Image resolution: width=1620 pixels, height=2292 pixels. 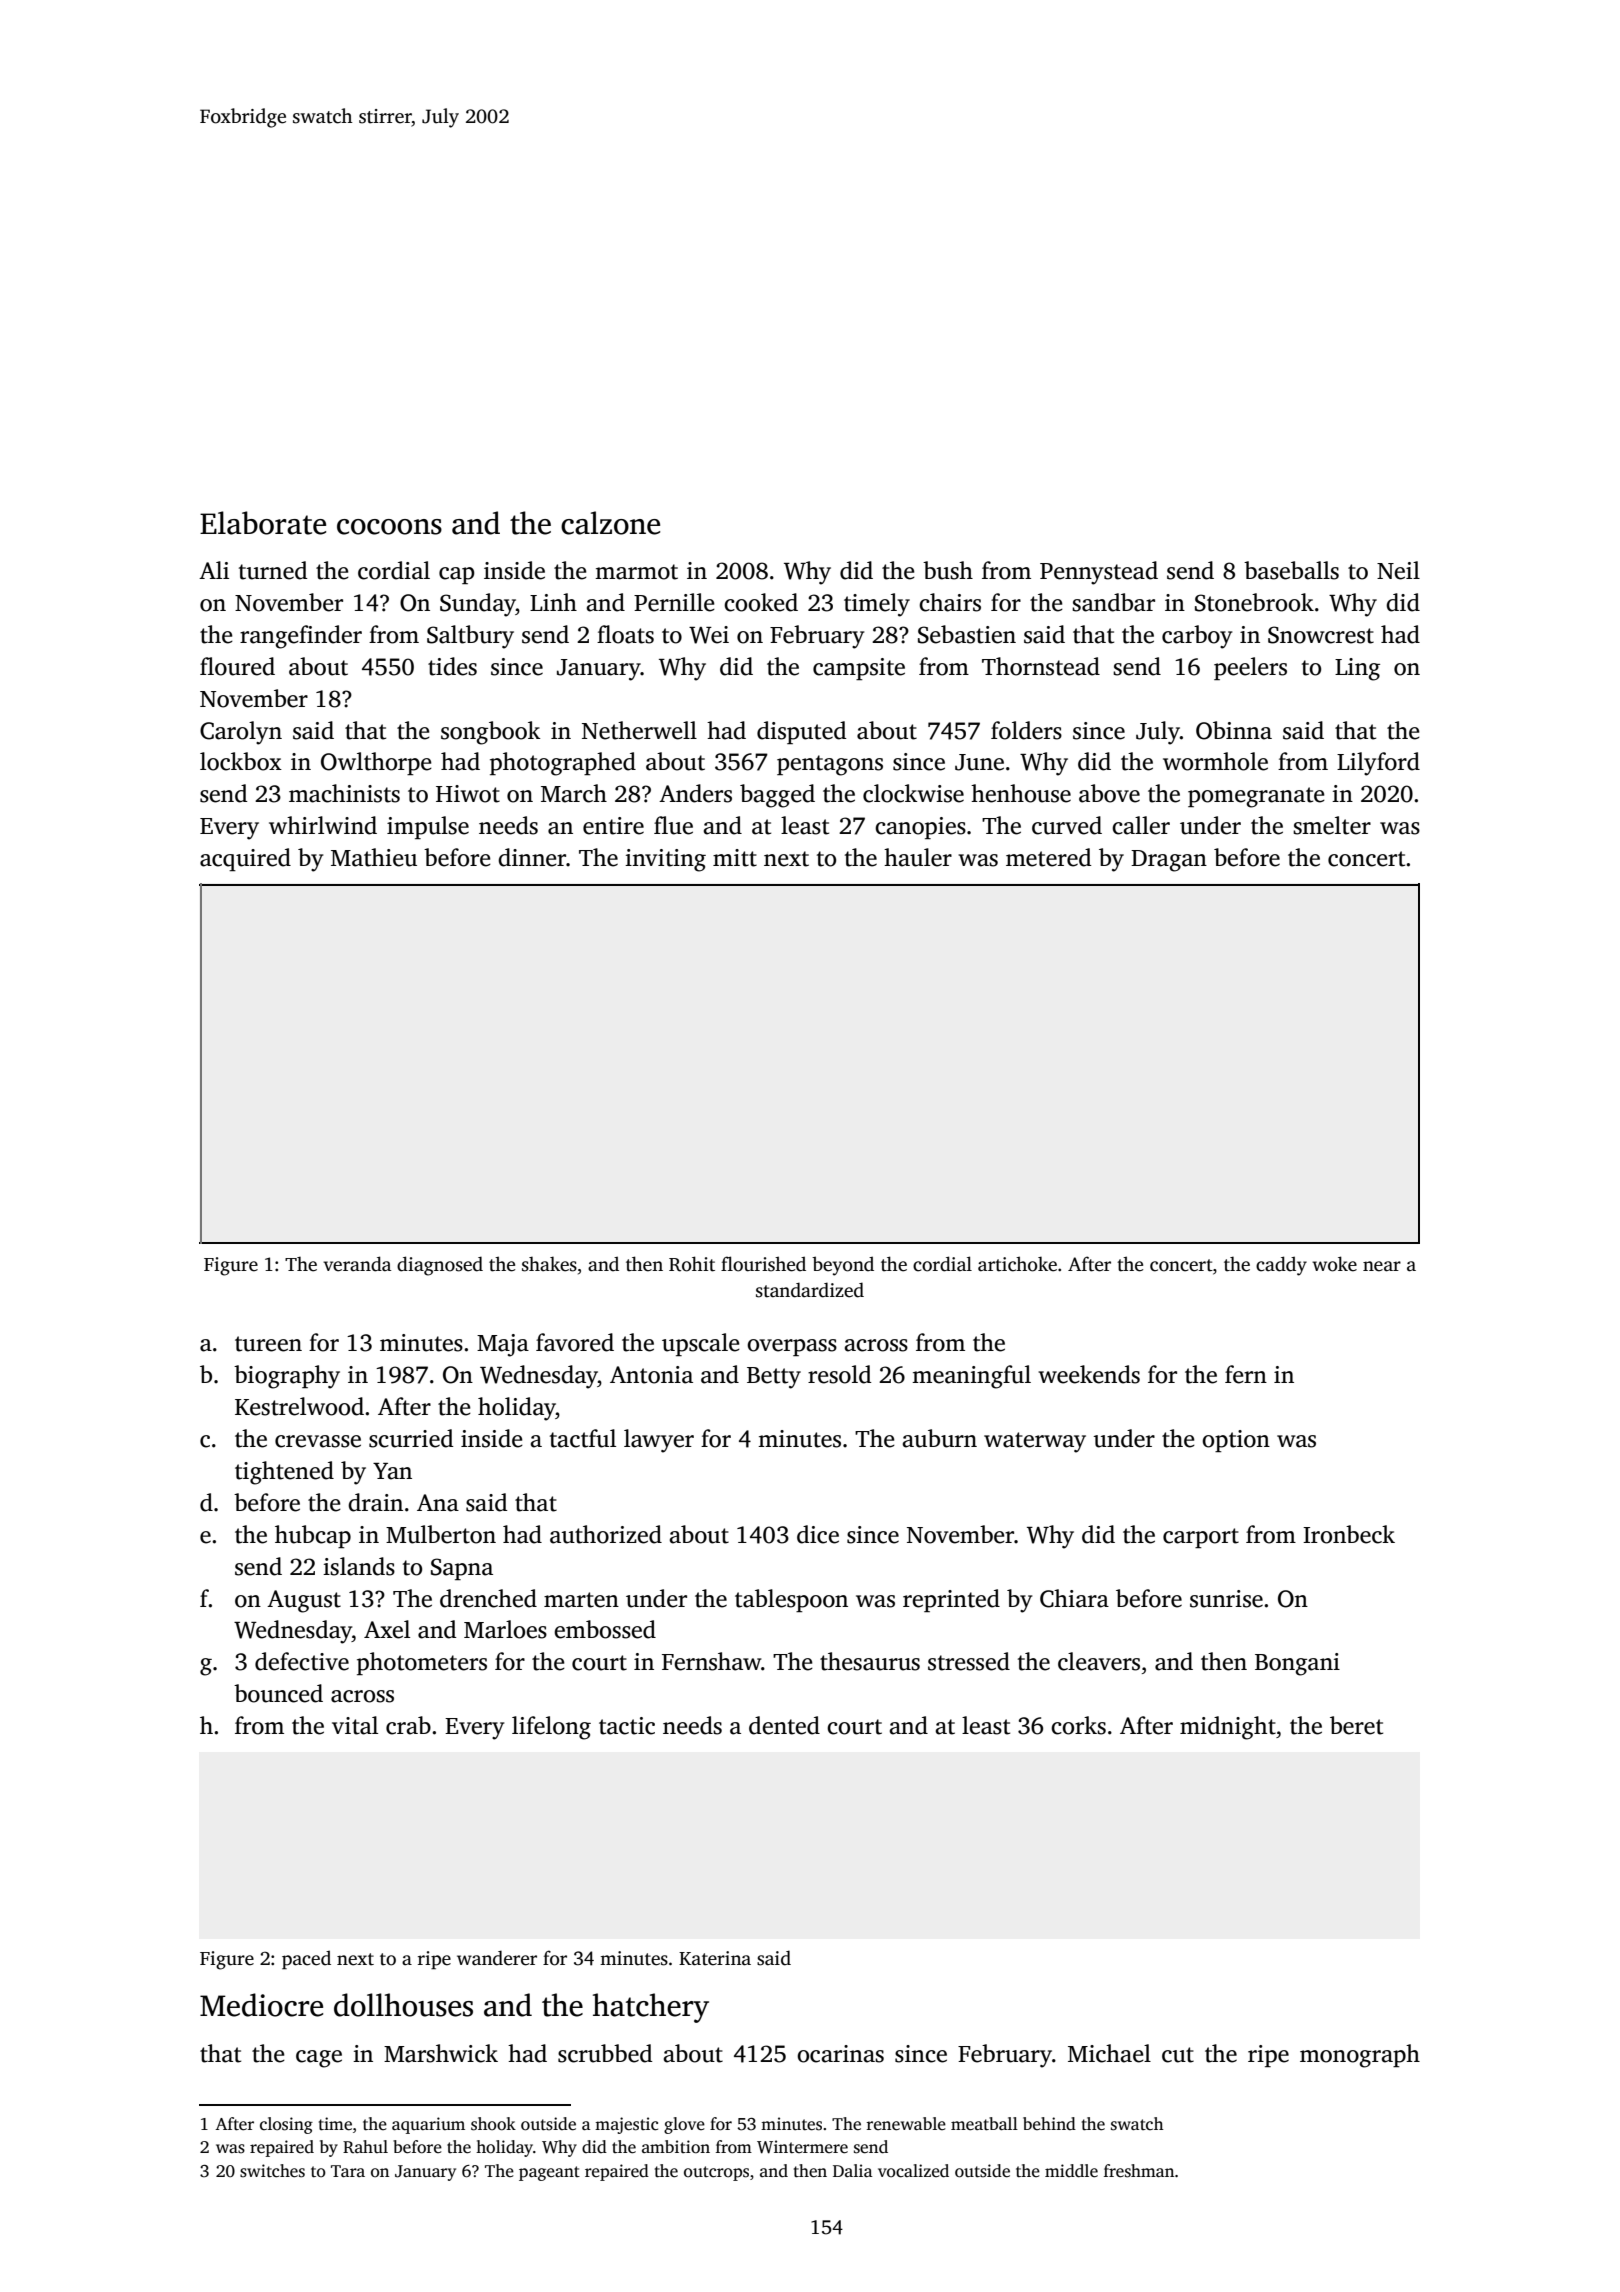 I want to click on Mulberton, so click(x=441, y=1534).
